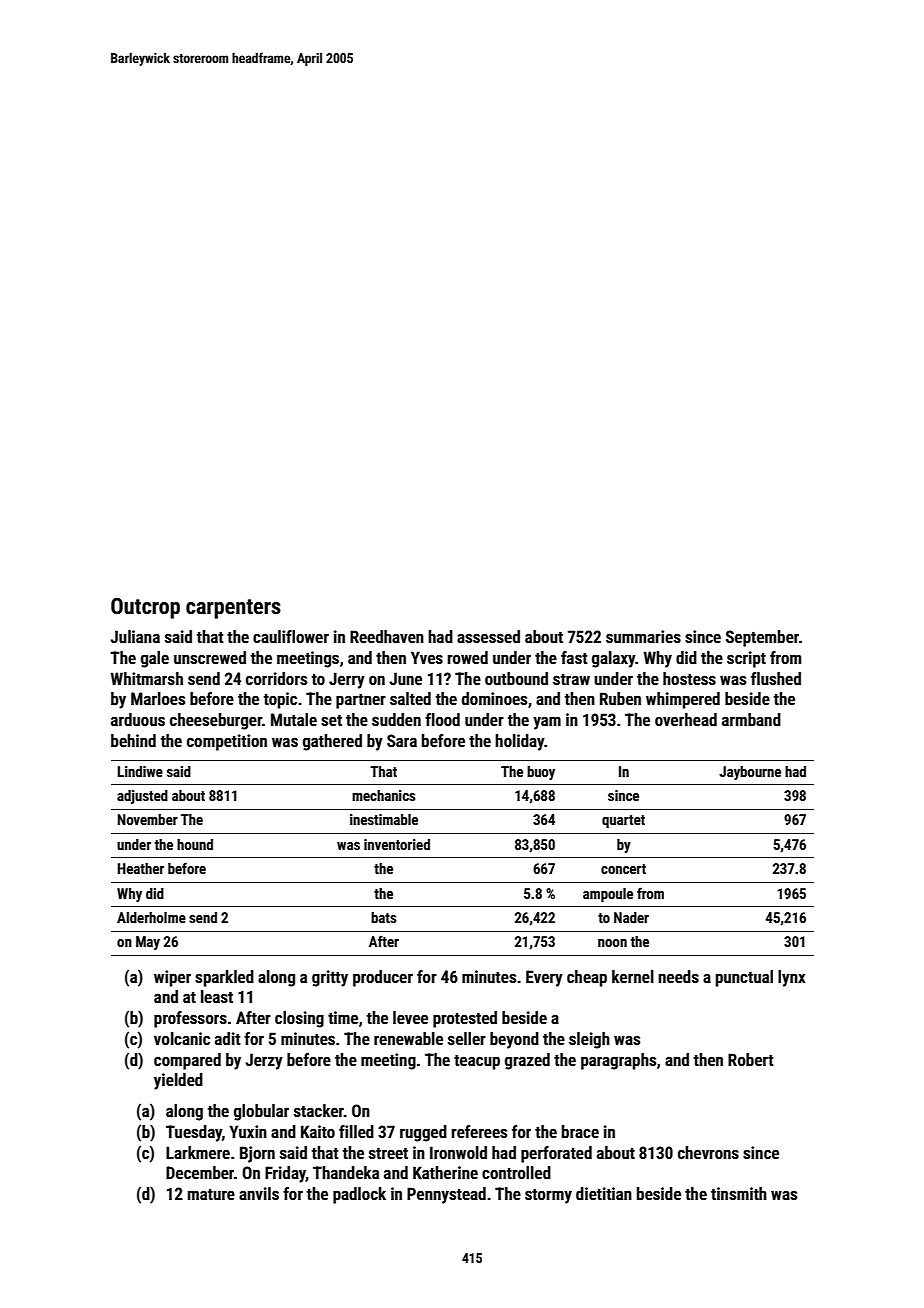  Describe the element at coordinates (751, 1059) in the document. I see `Robert` at that location.
